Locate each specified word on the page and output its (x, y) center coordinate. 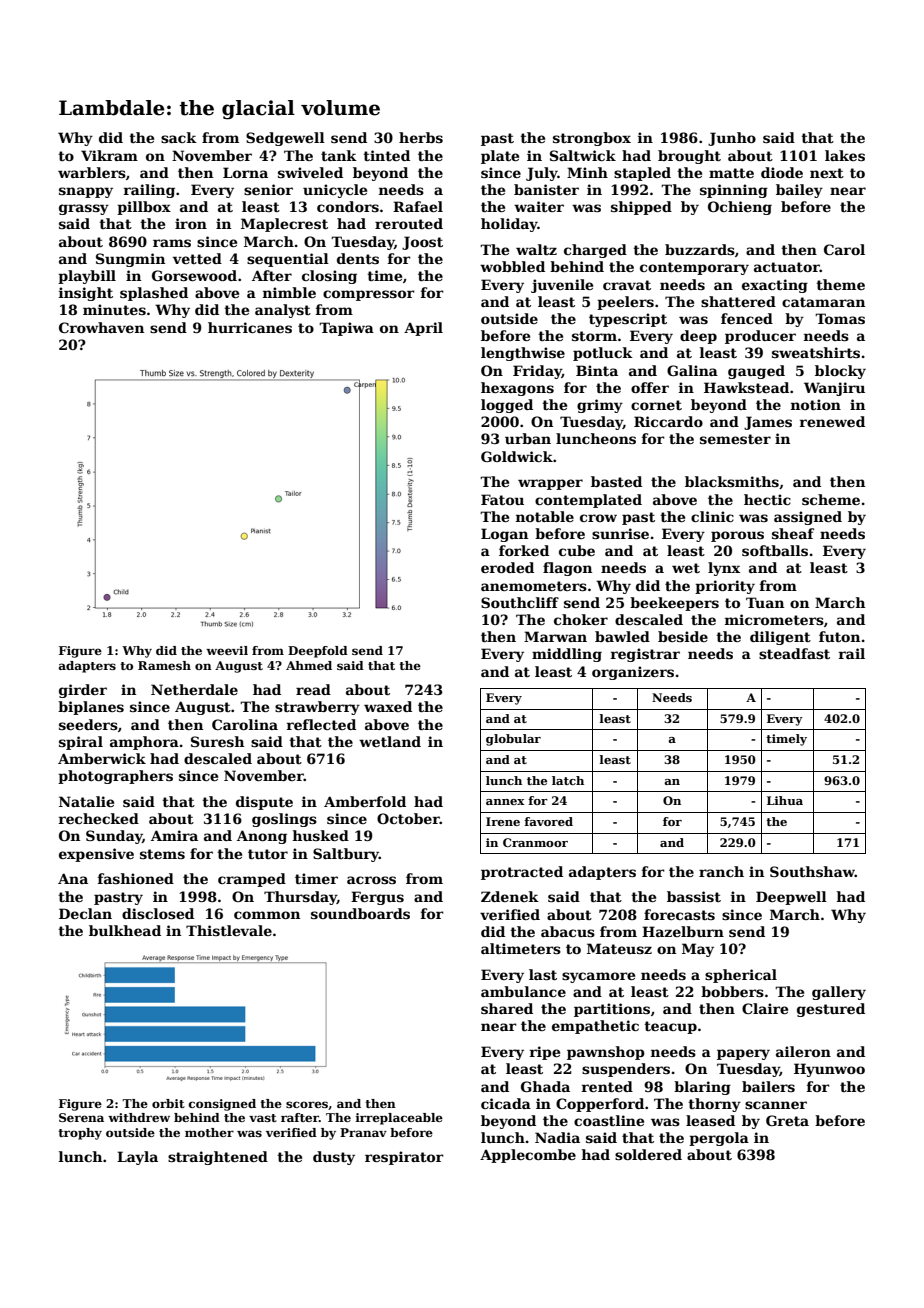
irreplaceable (399, 1119)
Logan (504, 535)
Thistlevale (229, 930)
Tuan (765, 602)
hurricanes (250, 327)
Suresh (217, 741)
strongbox (592, 139)
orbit (168, 1103)
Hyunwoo (829, 1070)
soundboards (360, 913)
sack (179, 137)
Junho (732, 139)
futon (839, 636)
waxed (388, 706)
